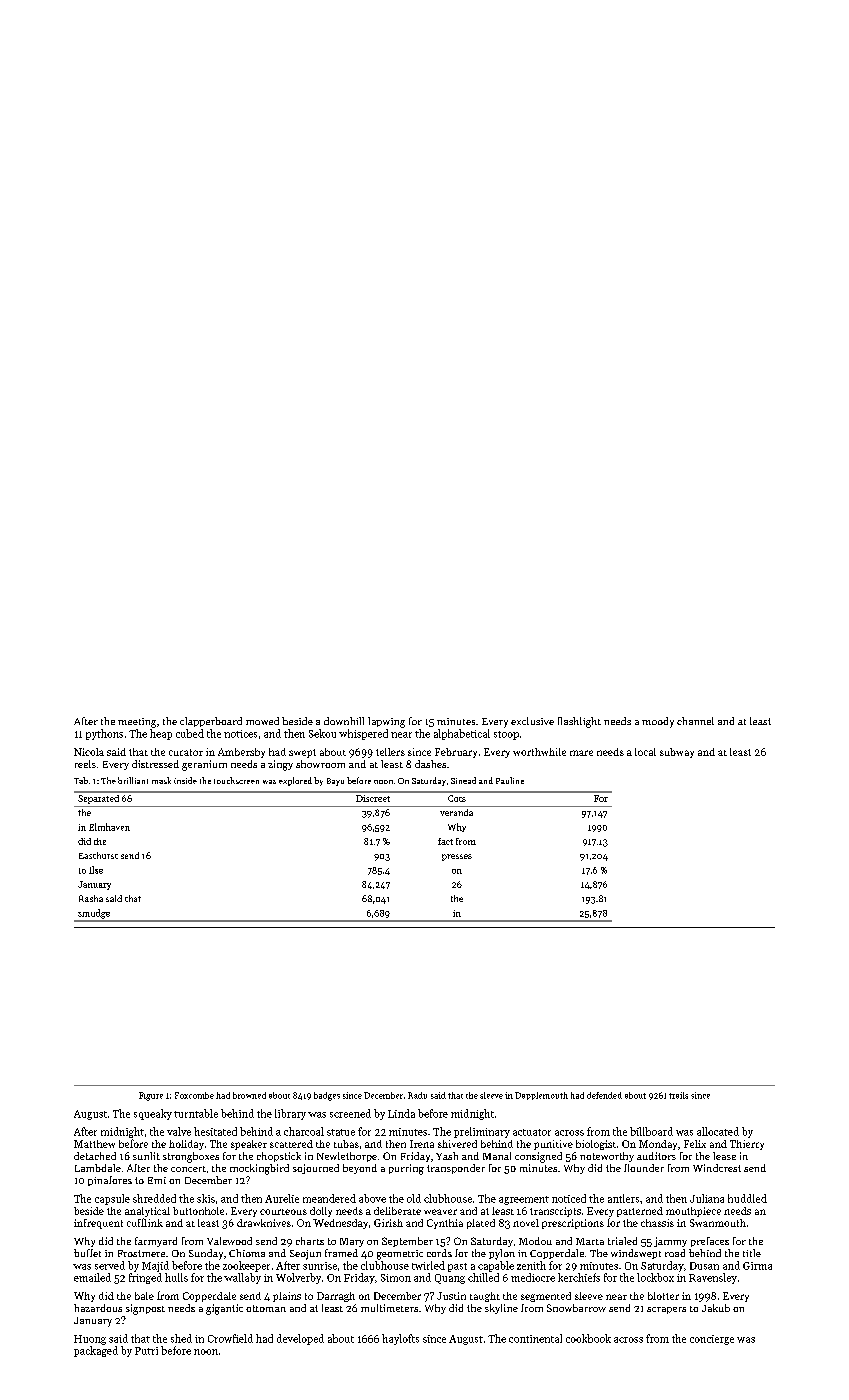 This screenshot has height=1400, width=849. What do you see at coordinates (576, 1308) in the screenshot?
I see `Snowbarrow` at bounding box center [576, 1308].
